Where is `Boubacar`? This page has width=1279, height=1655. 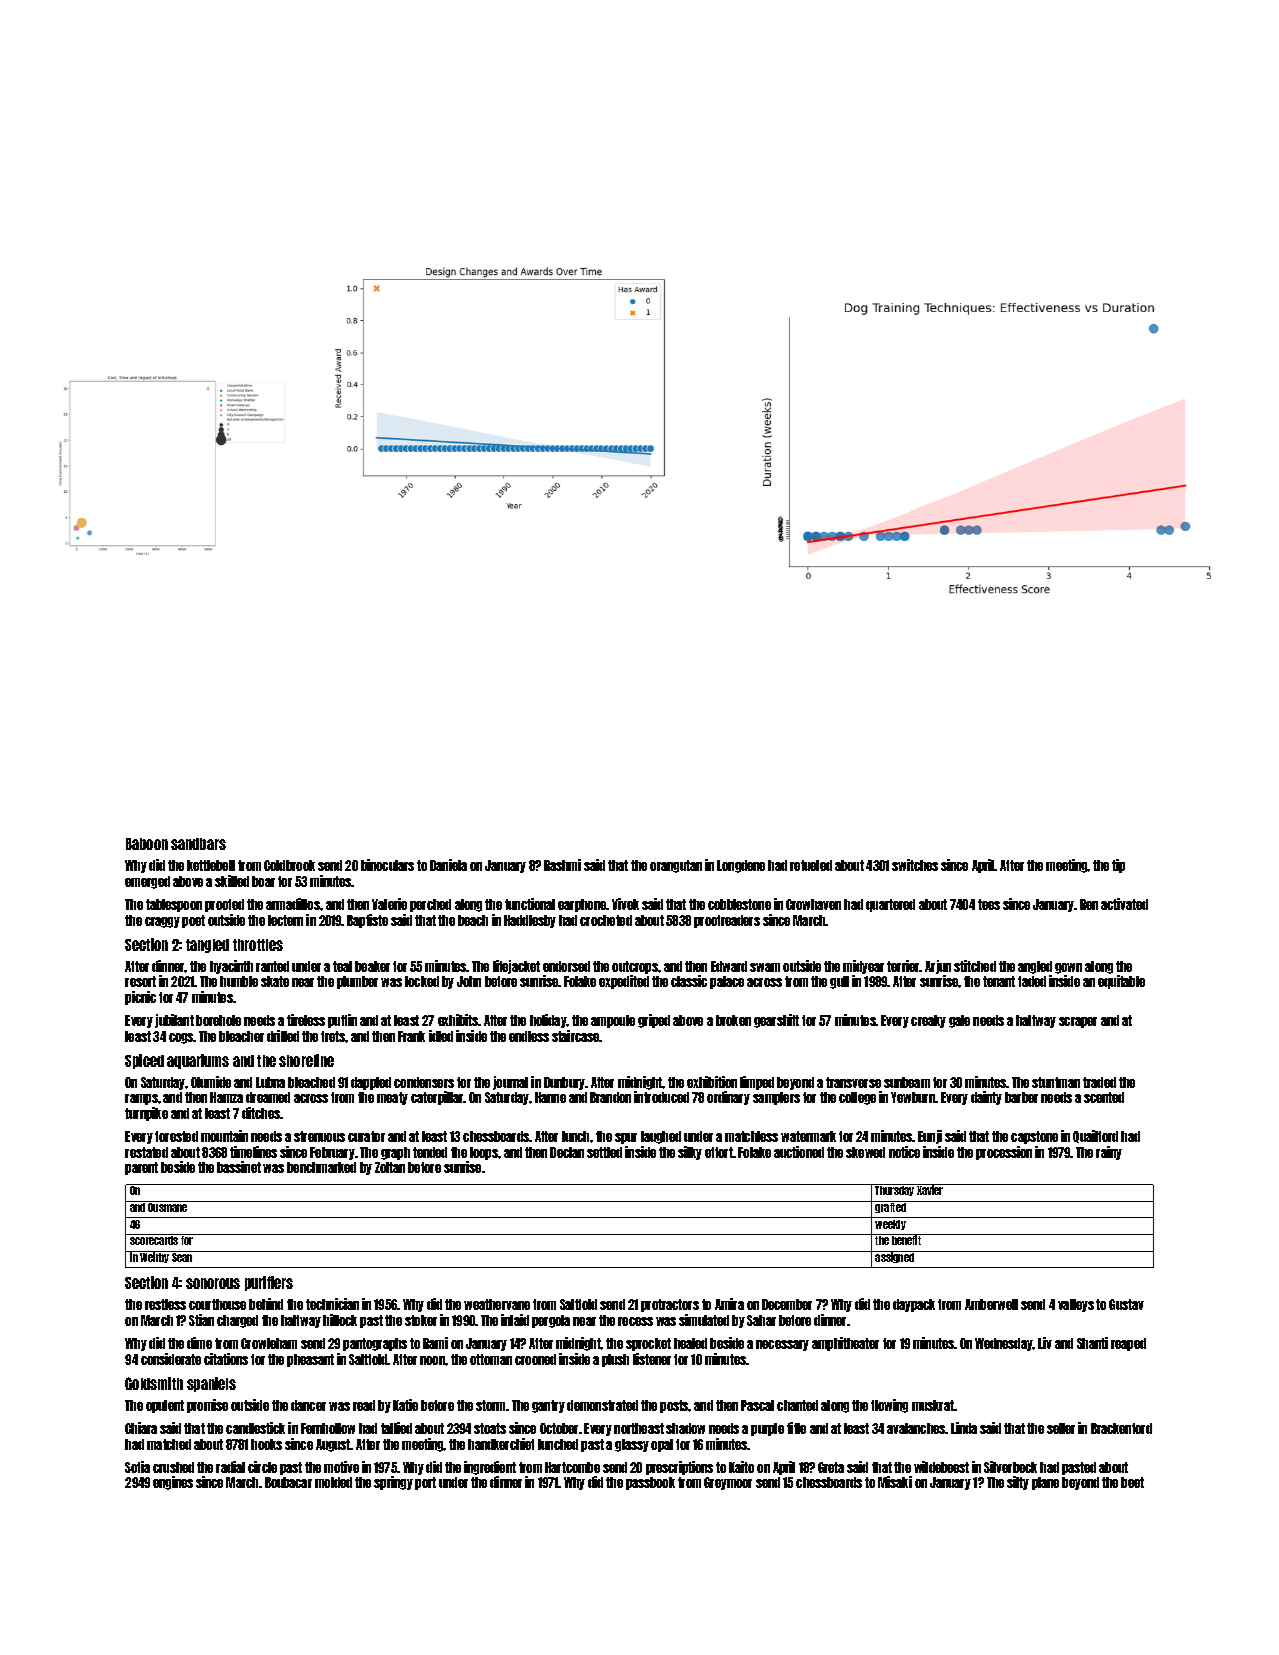
Boubacar is located at coordinates (288, 1482).
